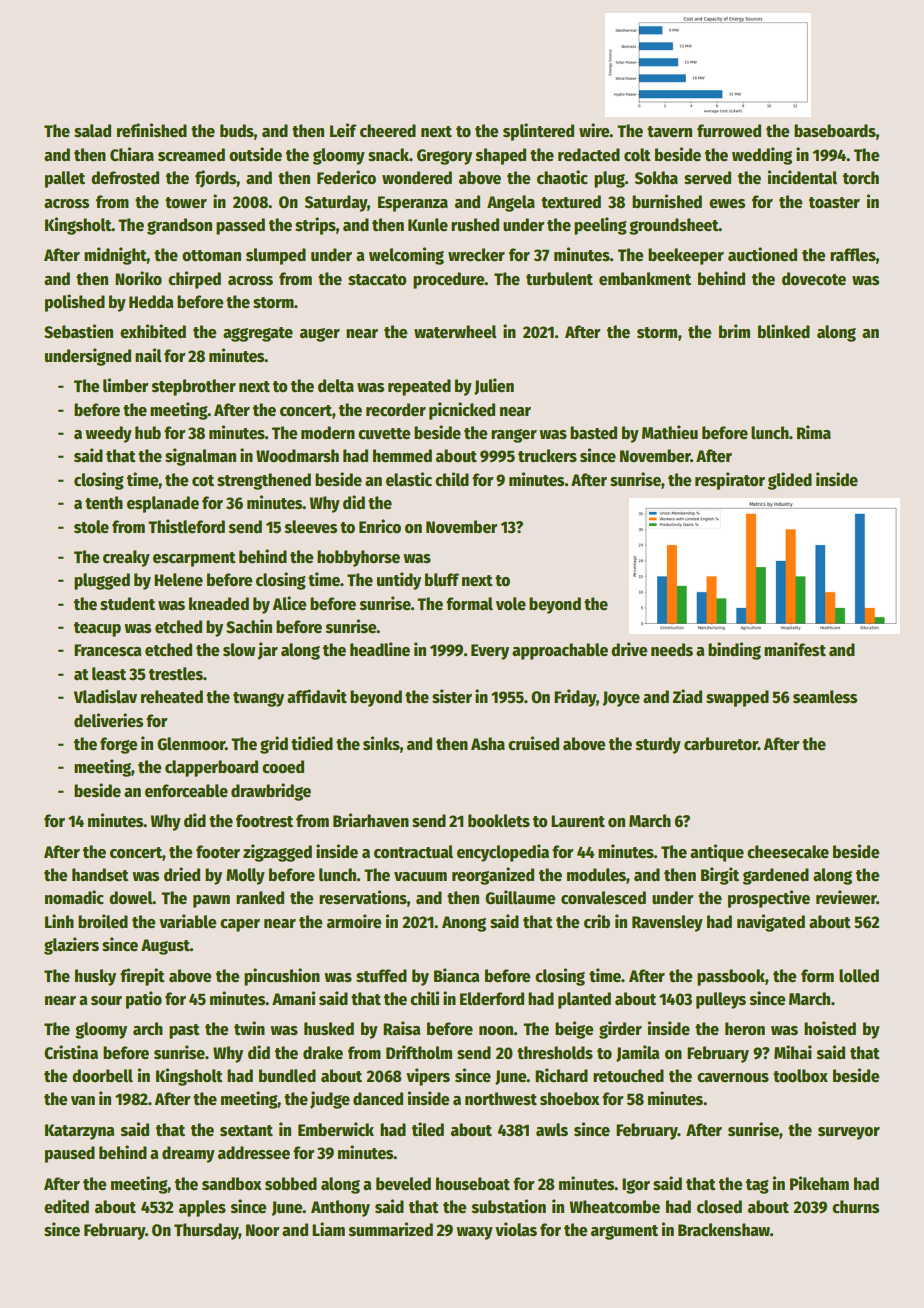 The width and height of the screenshot is (924, 1308). I want to click on paused, so click(70, 1154).
